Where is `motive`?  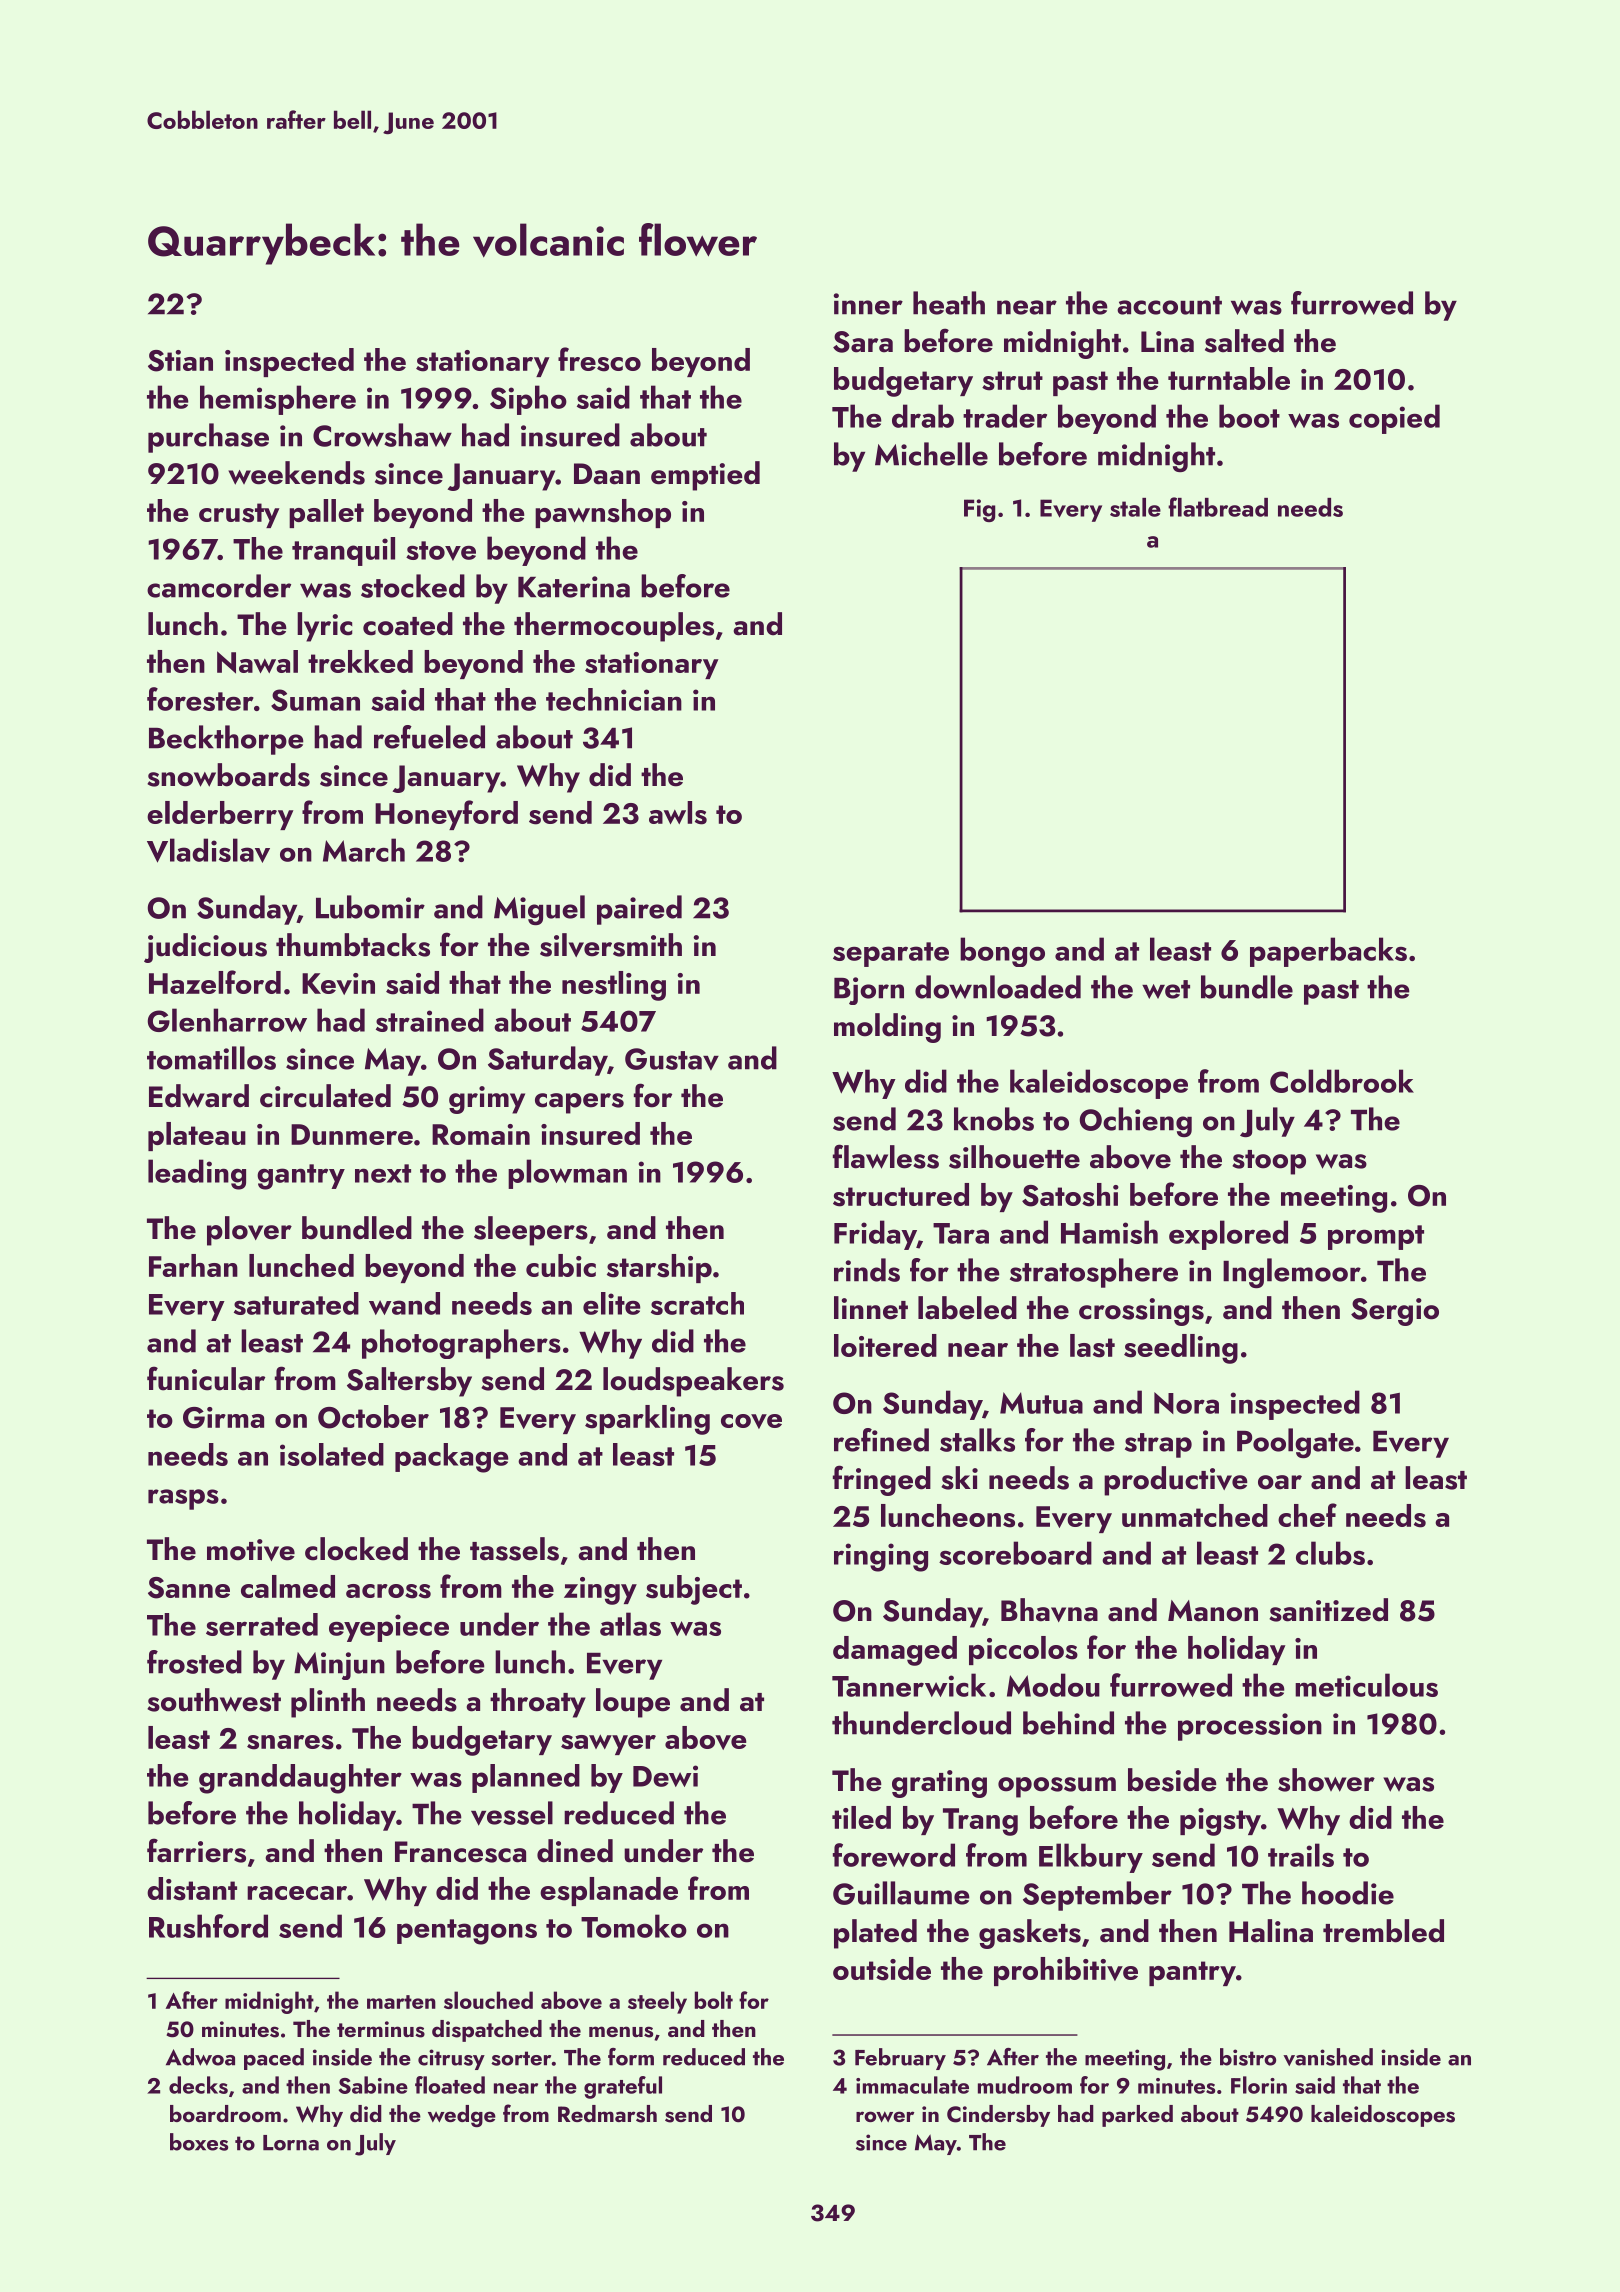
motive is located at coordinates (251, 1550).
